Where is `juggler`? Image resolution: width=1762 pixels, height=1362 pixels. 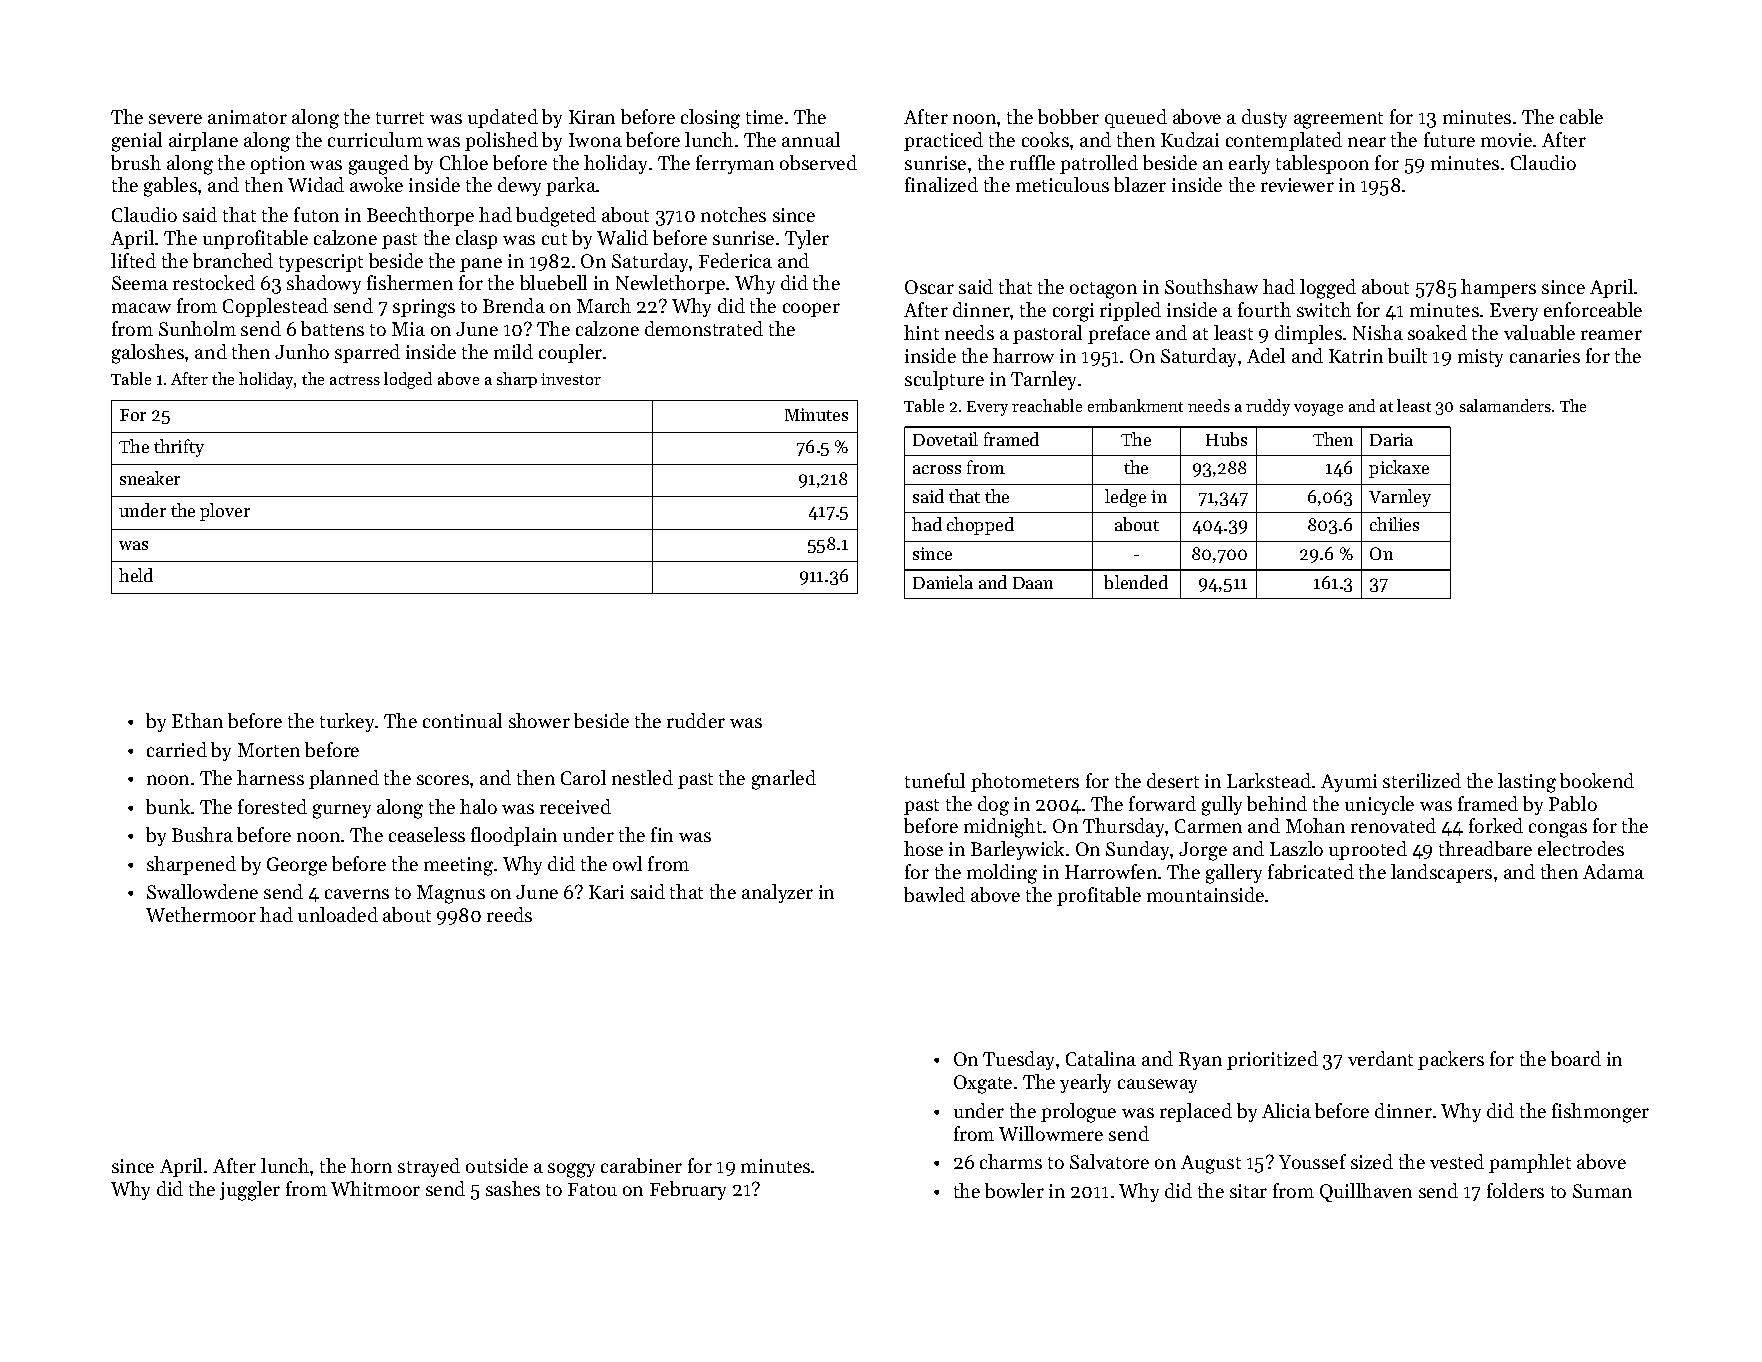
juggler is located at coordinates (250, 1191).
